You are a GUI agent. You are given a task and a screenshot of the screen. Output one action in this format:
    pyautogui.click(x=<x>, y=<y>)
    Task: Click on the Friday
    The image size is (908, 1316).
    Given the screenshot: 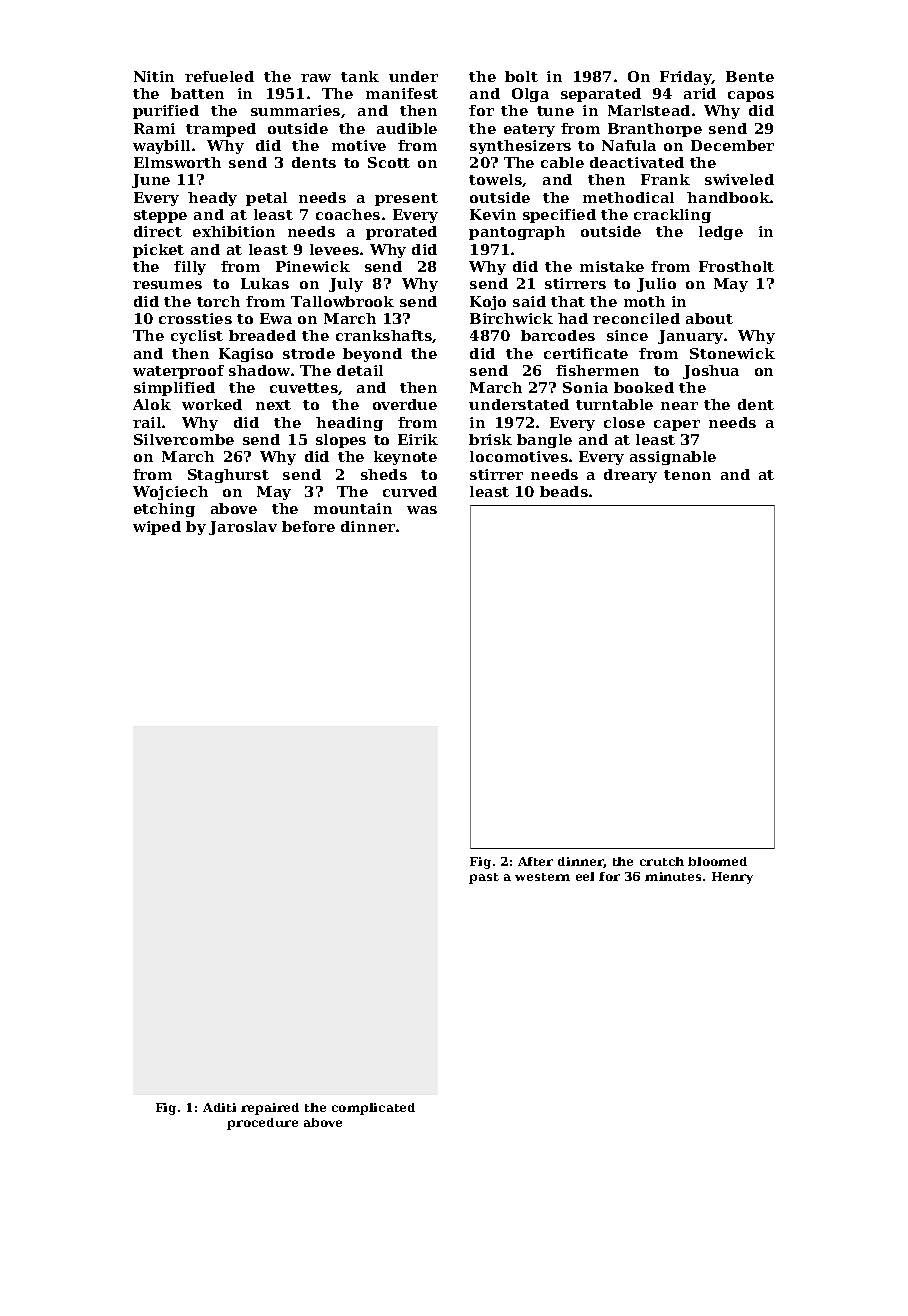 What is the action you would take?
    pyautogui.click(x=686, y=78)
